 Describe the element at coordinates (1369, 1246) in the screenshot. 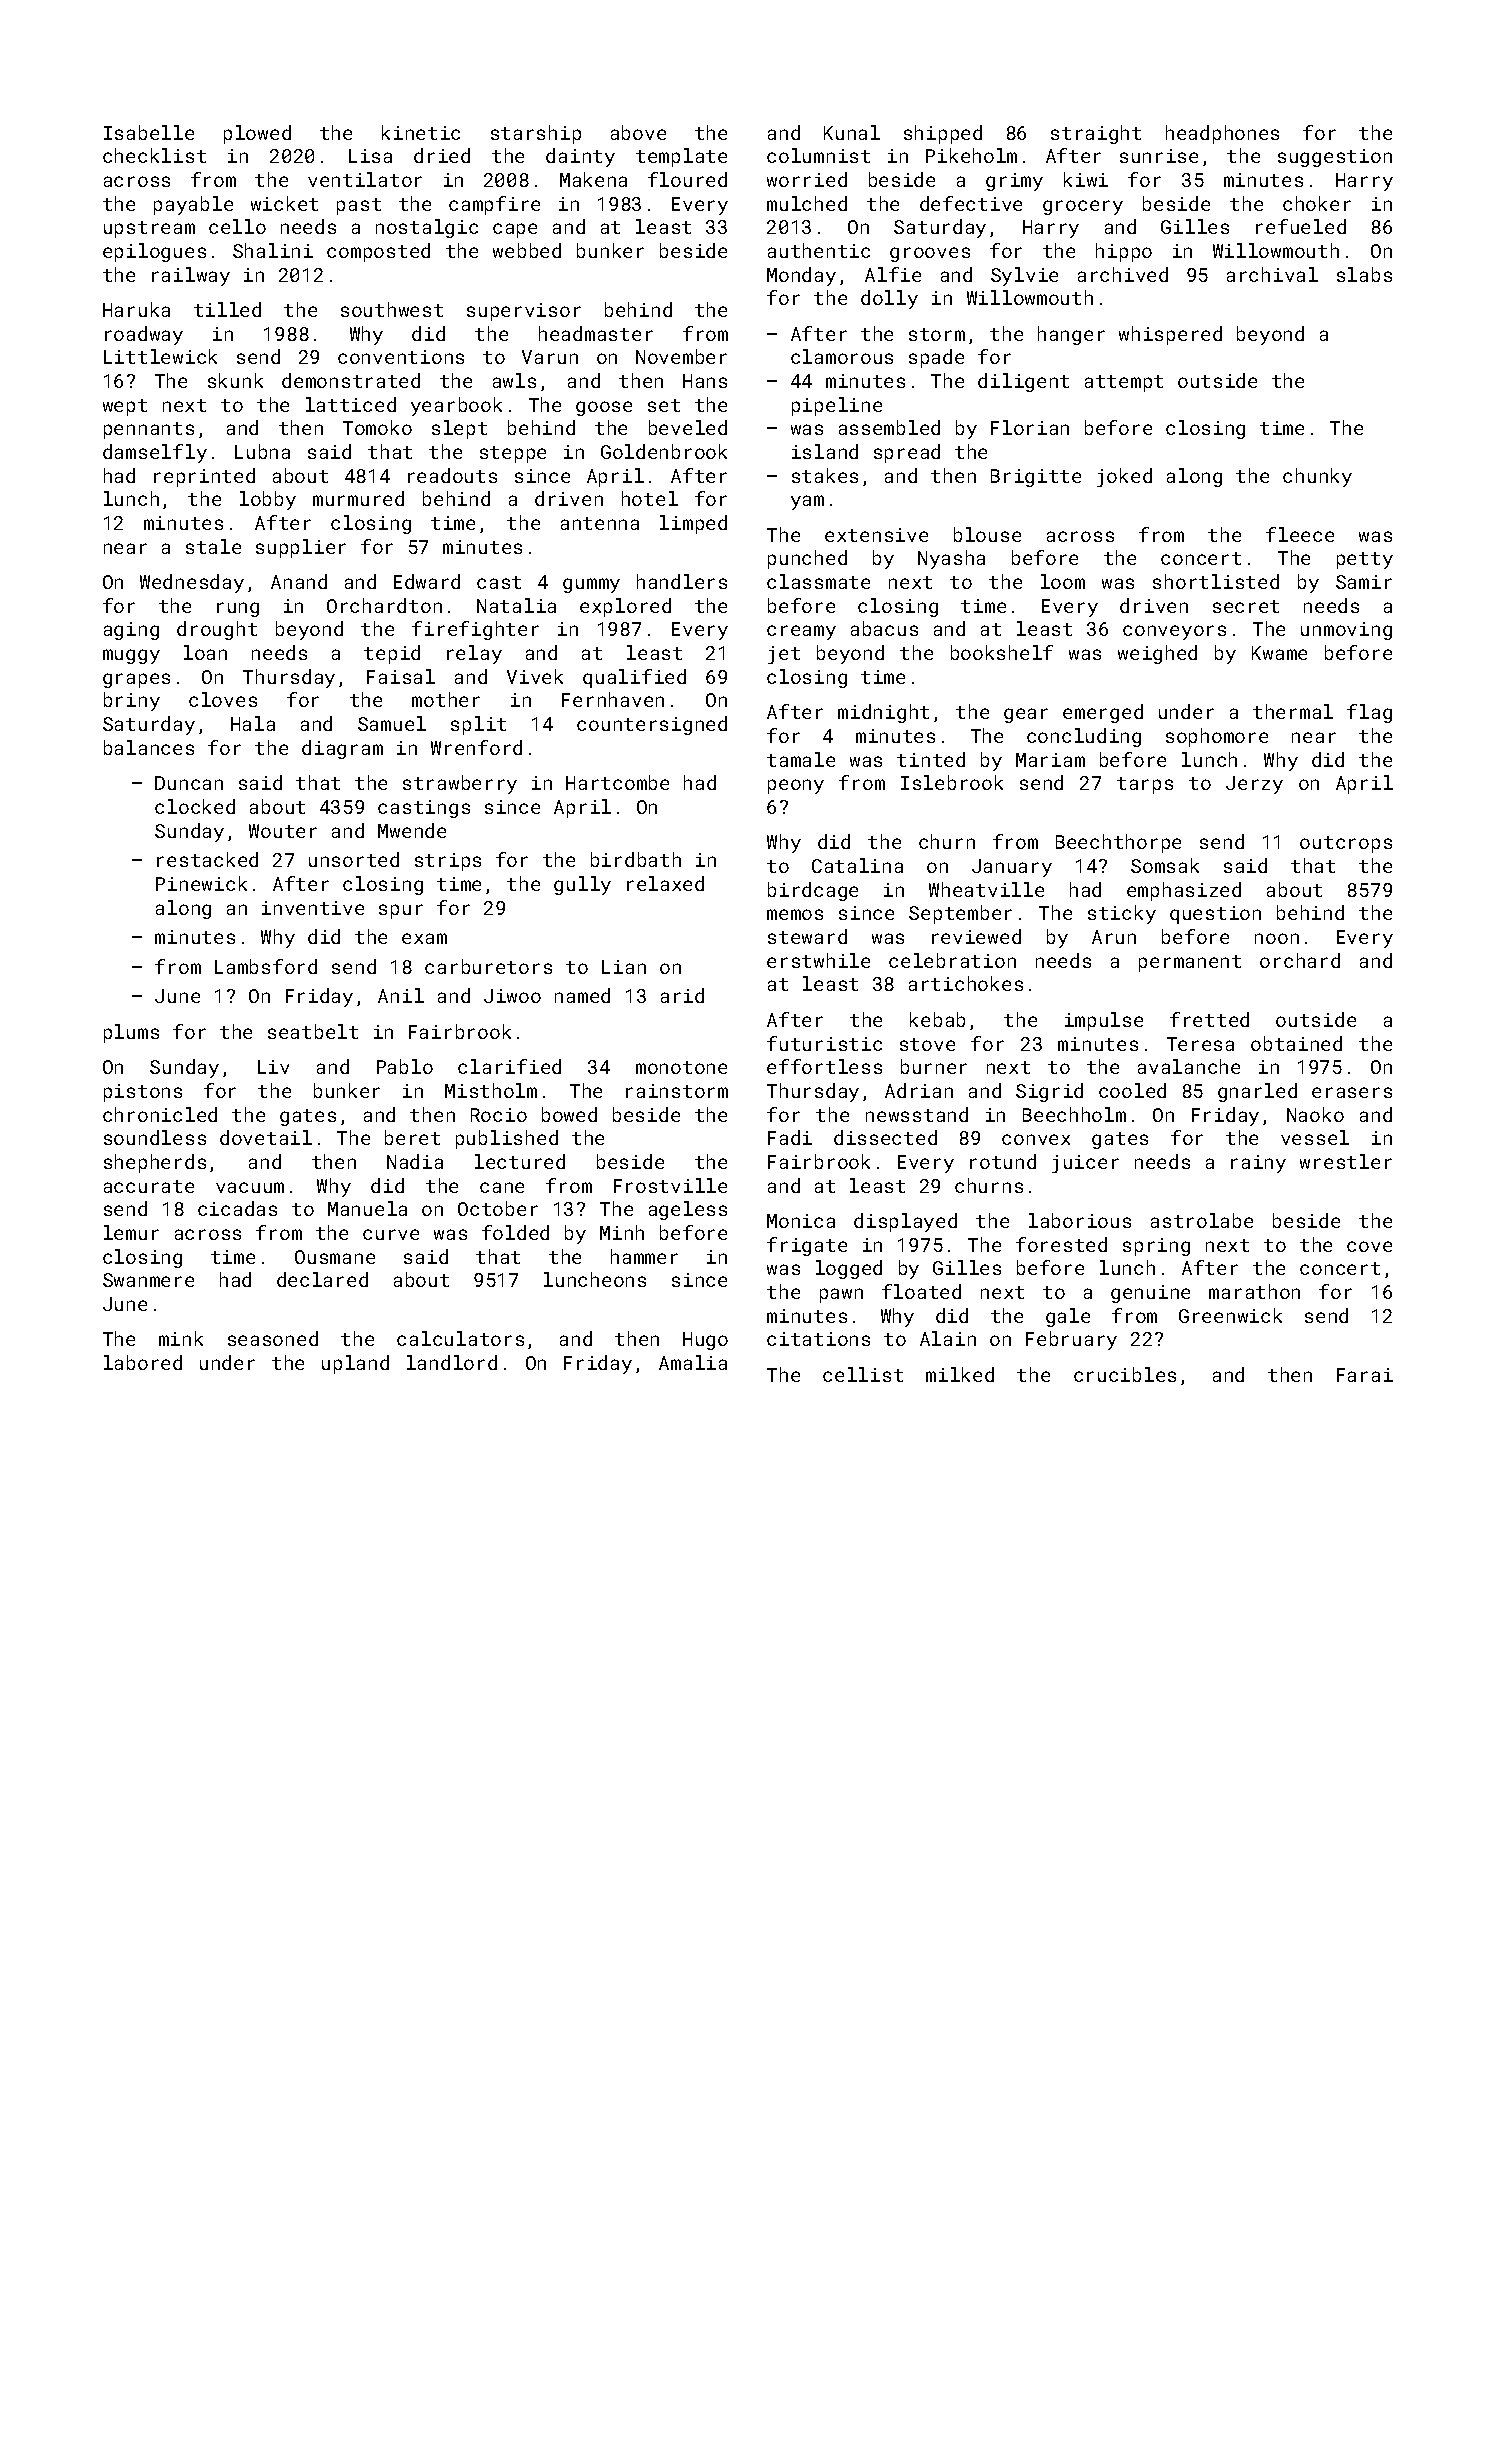

I see `cove` at that location.
